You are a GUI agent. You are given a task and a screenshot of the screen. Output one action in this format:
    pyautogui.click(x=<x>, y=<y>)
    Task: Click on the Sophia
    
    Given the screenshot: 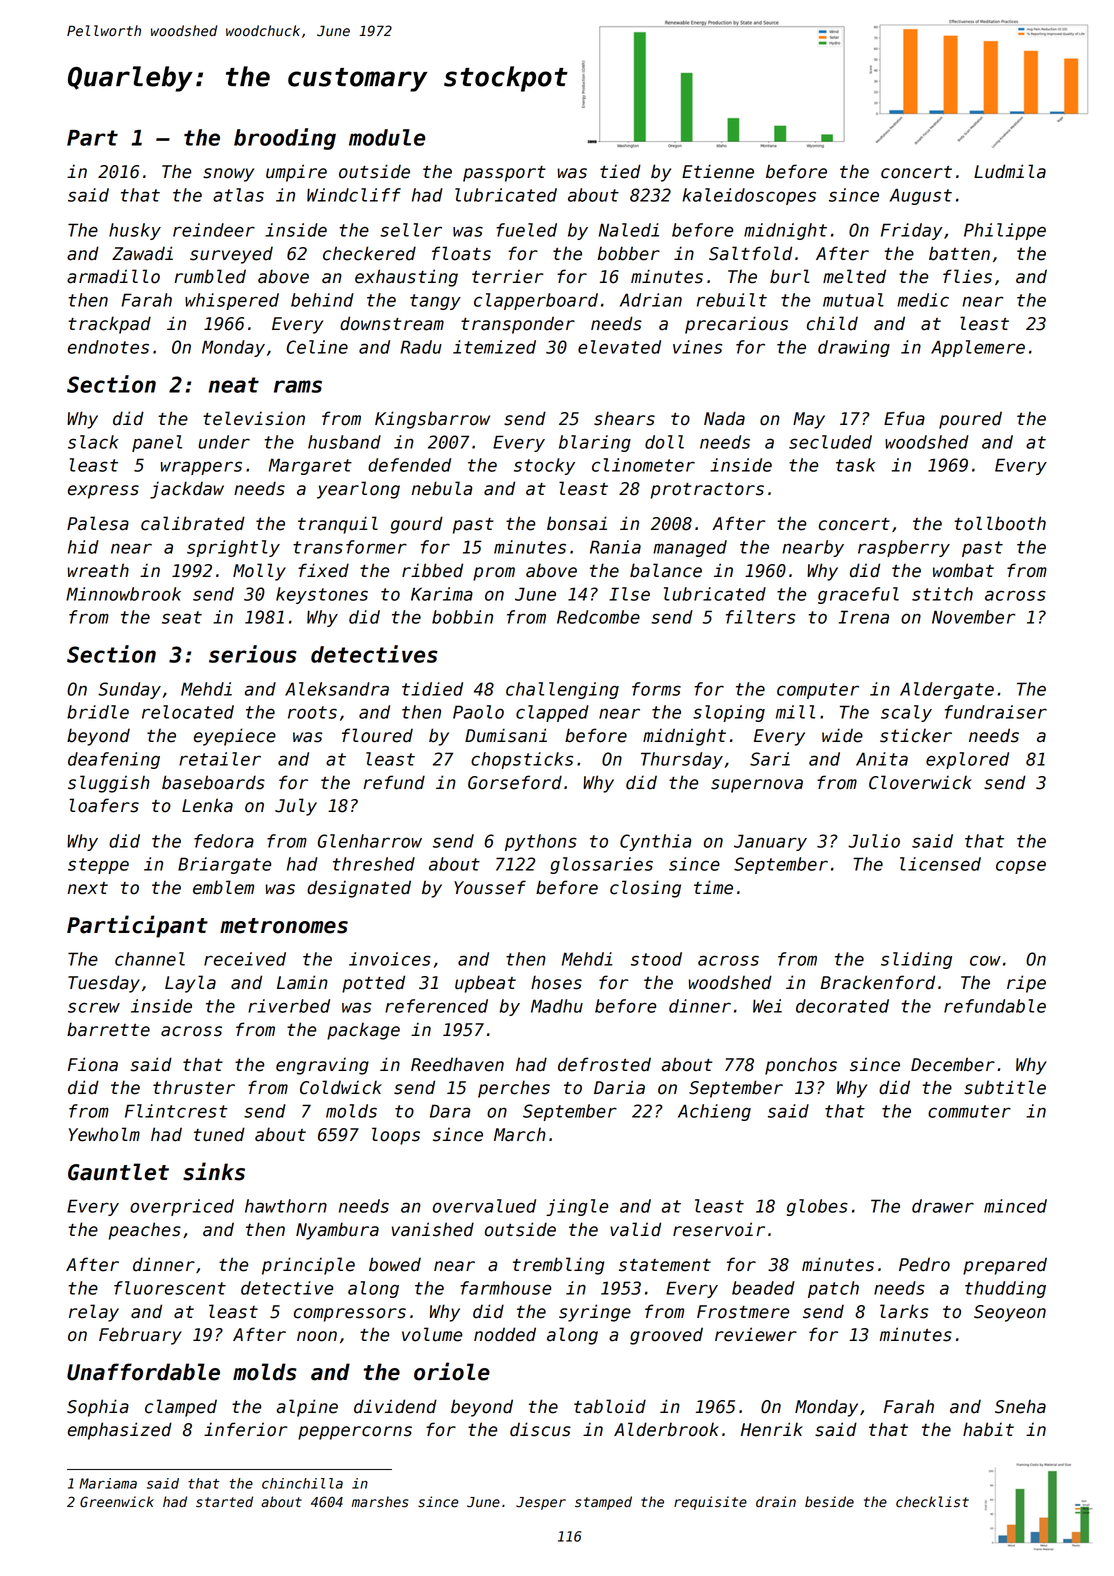 What is the action you would take?
    pyautogui.click(x=98, y=1408)
